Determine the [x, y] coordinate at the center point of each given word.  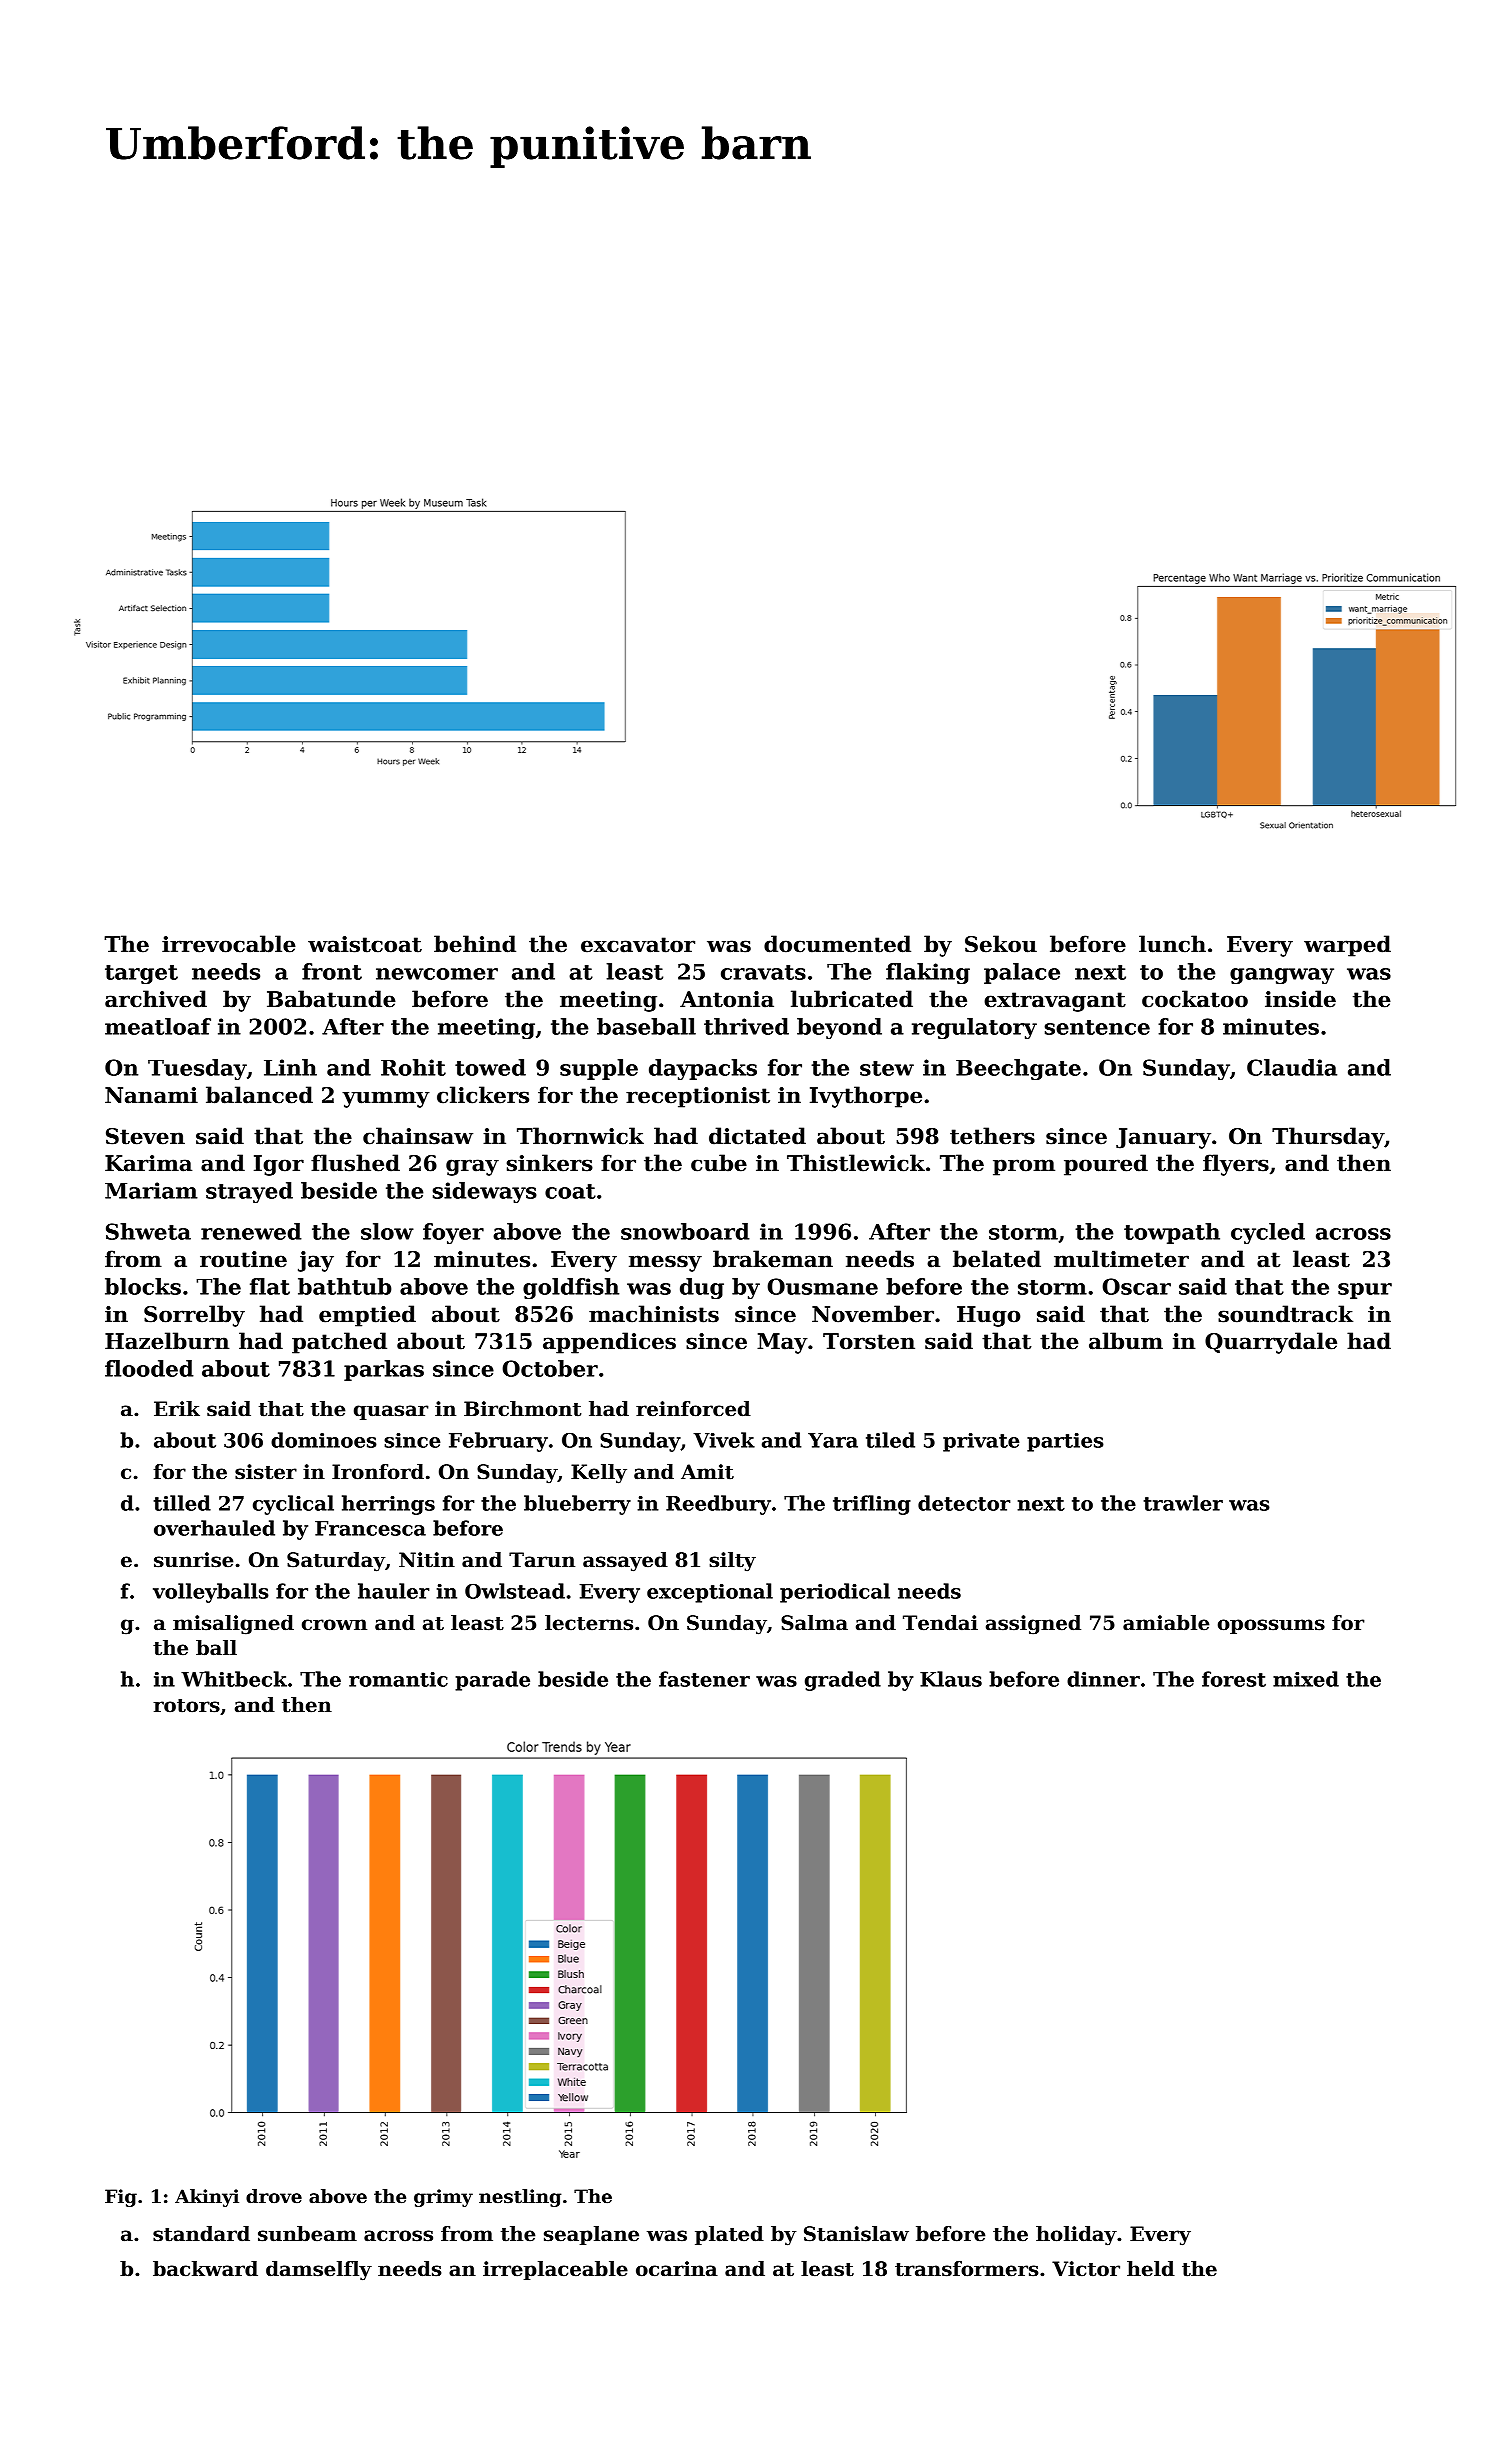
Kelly [599, 1474]
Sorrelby [194, 1316]
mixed [1306, 1679]
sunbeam [307, 2234]
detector [964, 1503]
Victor [1086, 2269]
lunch [1172, 944]
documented [837, 944]
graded [843, 1681]
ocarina [677, 2269]
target [141, 974]
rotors [186, 1706]
